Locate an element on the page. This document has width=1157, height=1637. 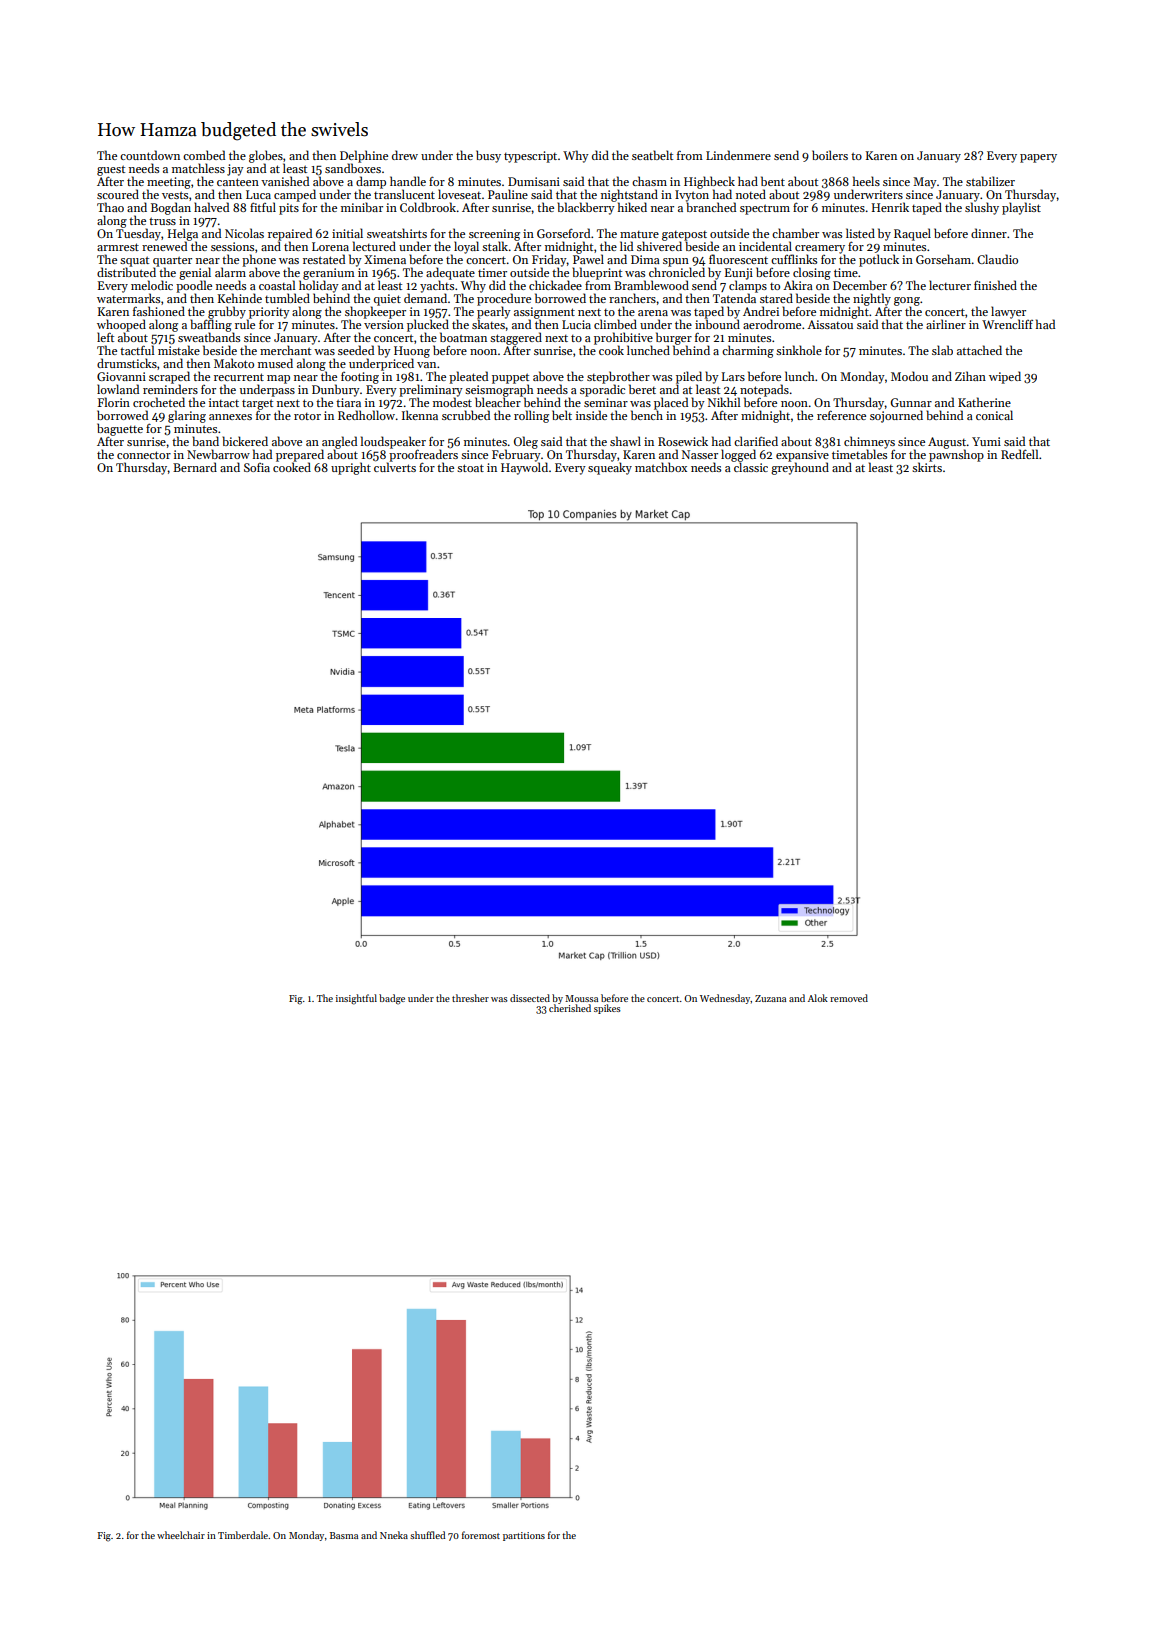
badge is located at coordinates (392, 999).
